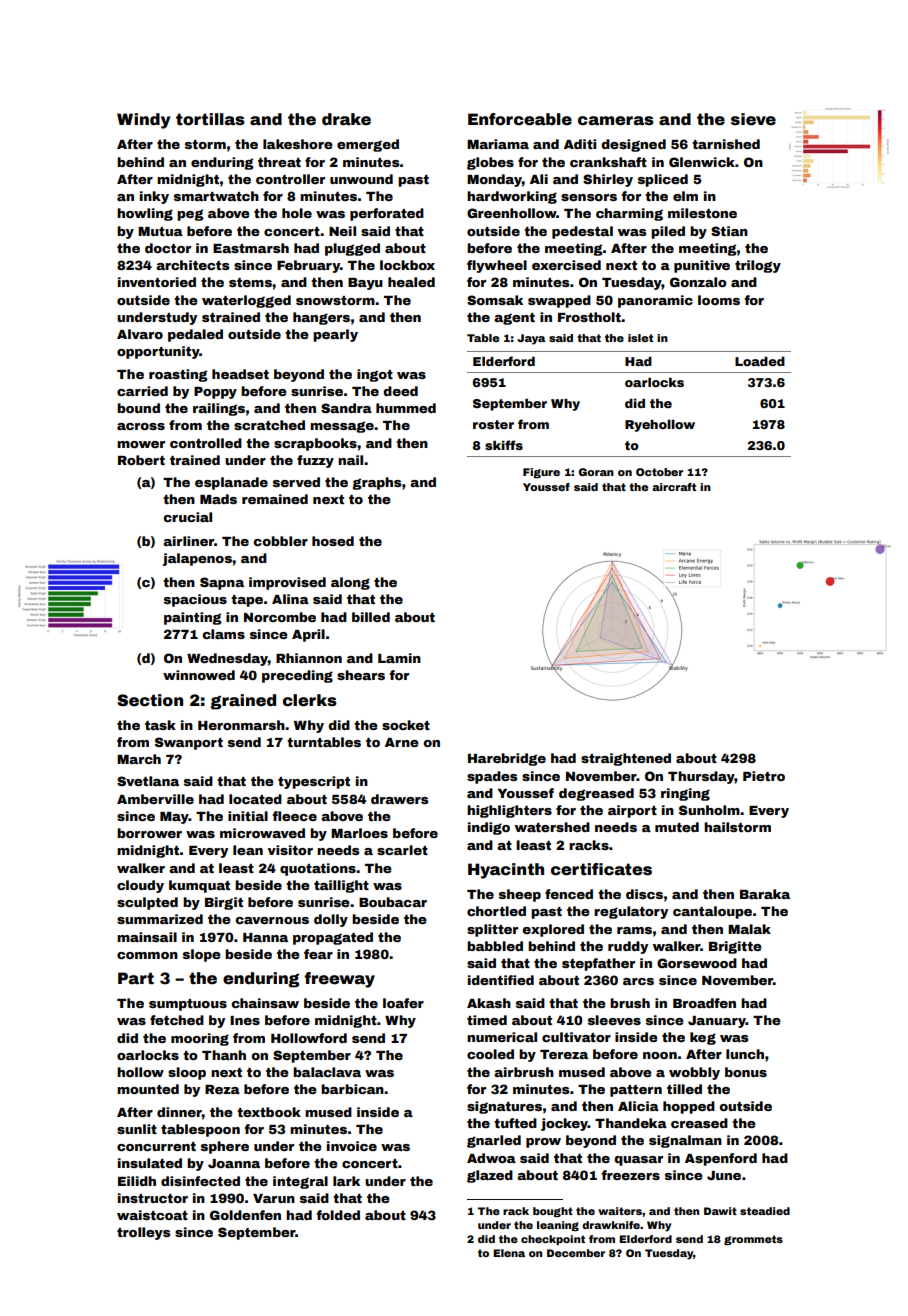 The height and width of the page is (1316, 908). What do you see at coordinates (616, 121) in the page?
I see `cameras` at bounding box center [616, 121].
